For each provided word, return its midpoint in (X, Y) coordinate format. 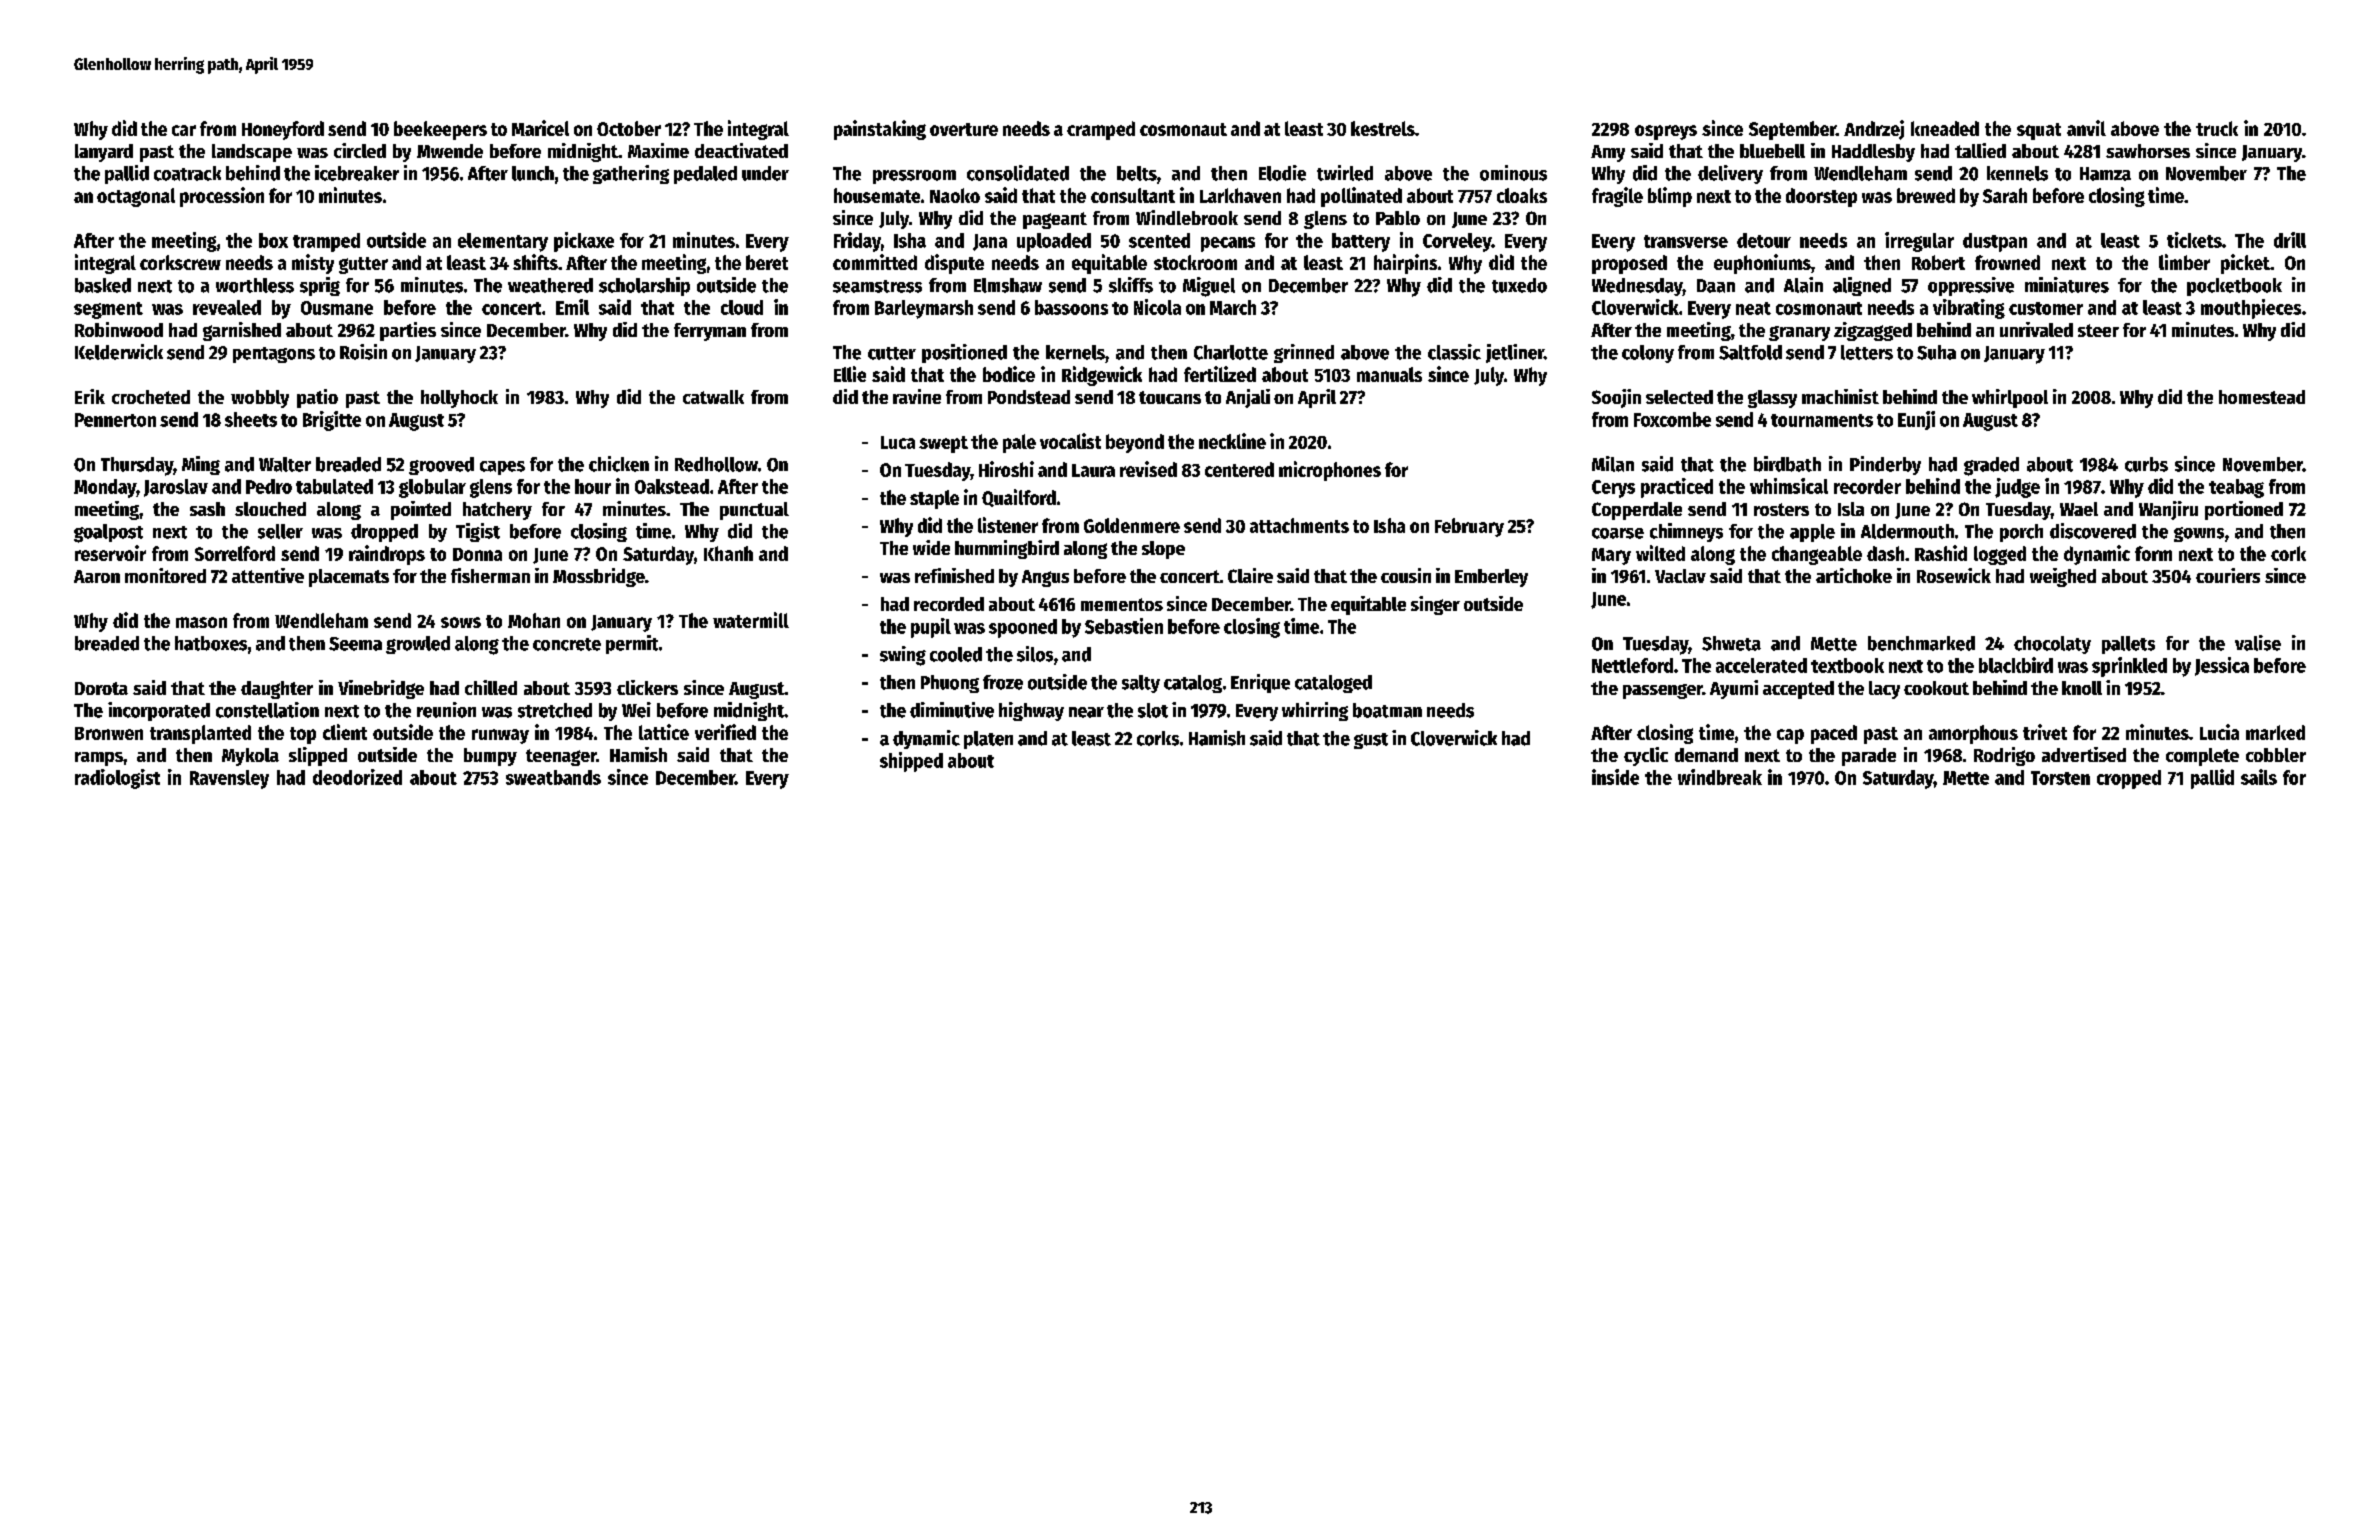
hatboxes (211, 643)
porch (2021, 533)
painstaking (880, 130)
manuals (1389, 374)
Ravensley (229, 779)
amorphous (1973, 734)
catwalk (713, 397)
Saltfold (1750, 352)
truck (2217, 128)
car (184, 130)
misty (313, 264)
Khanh (728, 553)
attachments (1299, 525)
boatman (1387, 710)
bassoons (1071, 307)
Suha (1936, 352)
